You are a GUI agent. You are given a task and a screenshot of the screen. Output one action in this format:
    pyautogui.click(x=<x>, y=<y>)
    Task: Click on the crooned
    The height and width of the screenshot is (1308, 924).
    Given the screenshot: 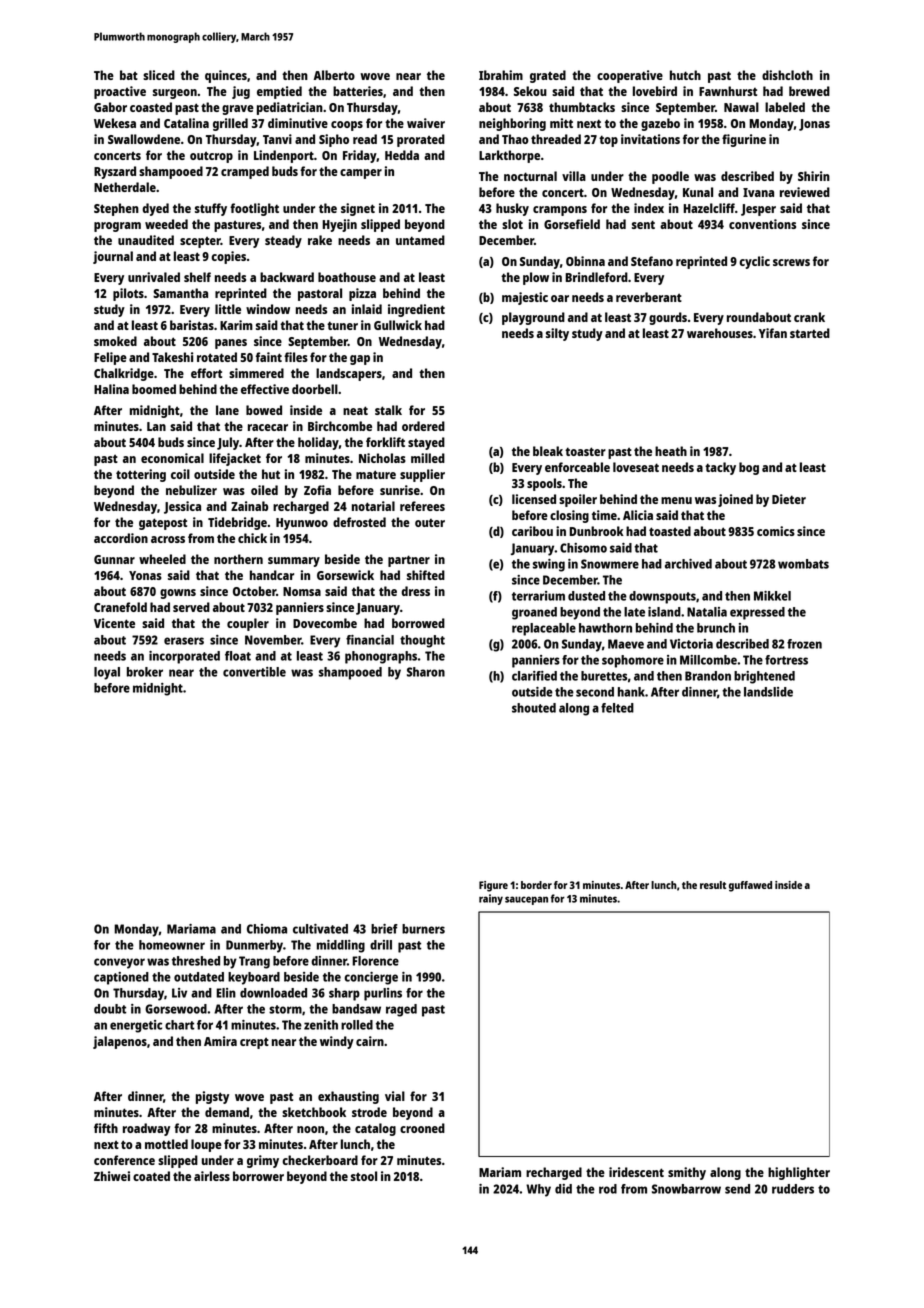 What is the action you would take?
    pyautogui.click(x=422, y=1128)
